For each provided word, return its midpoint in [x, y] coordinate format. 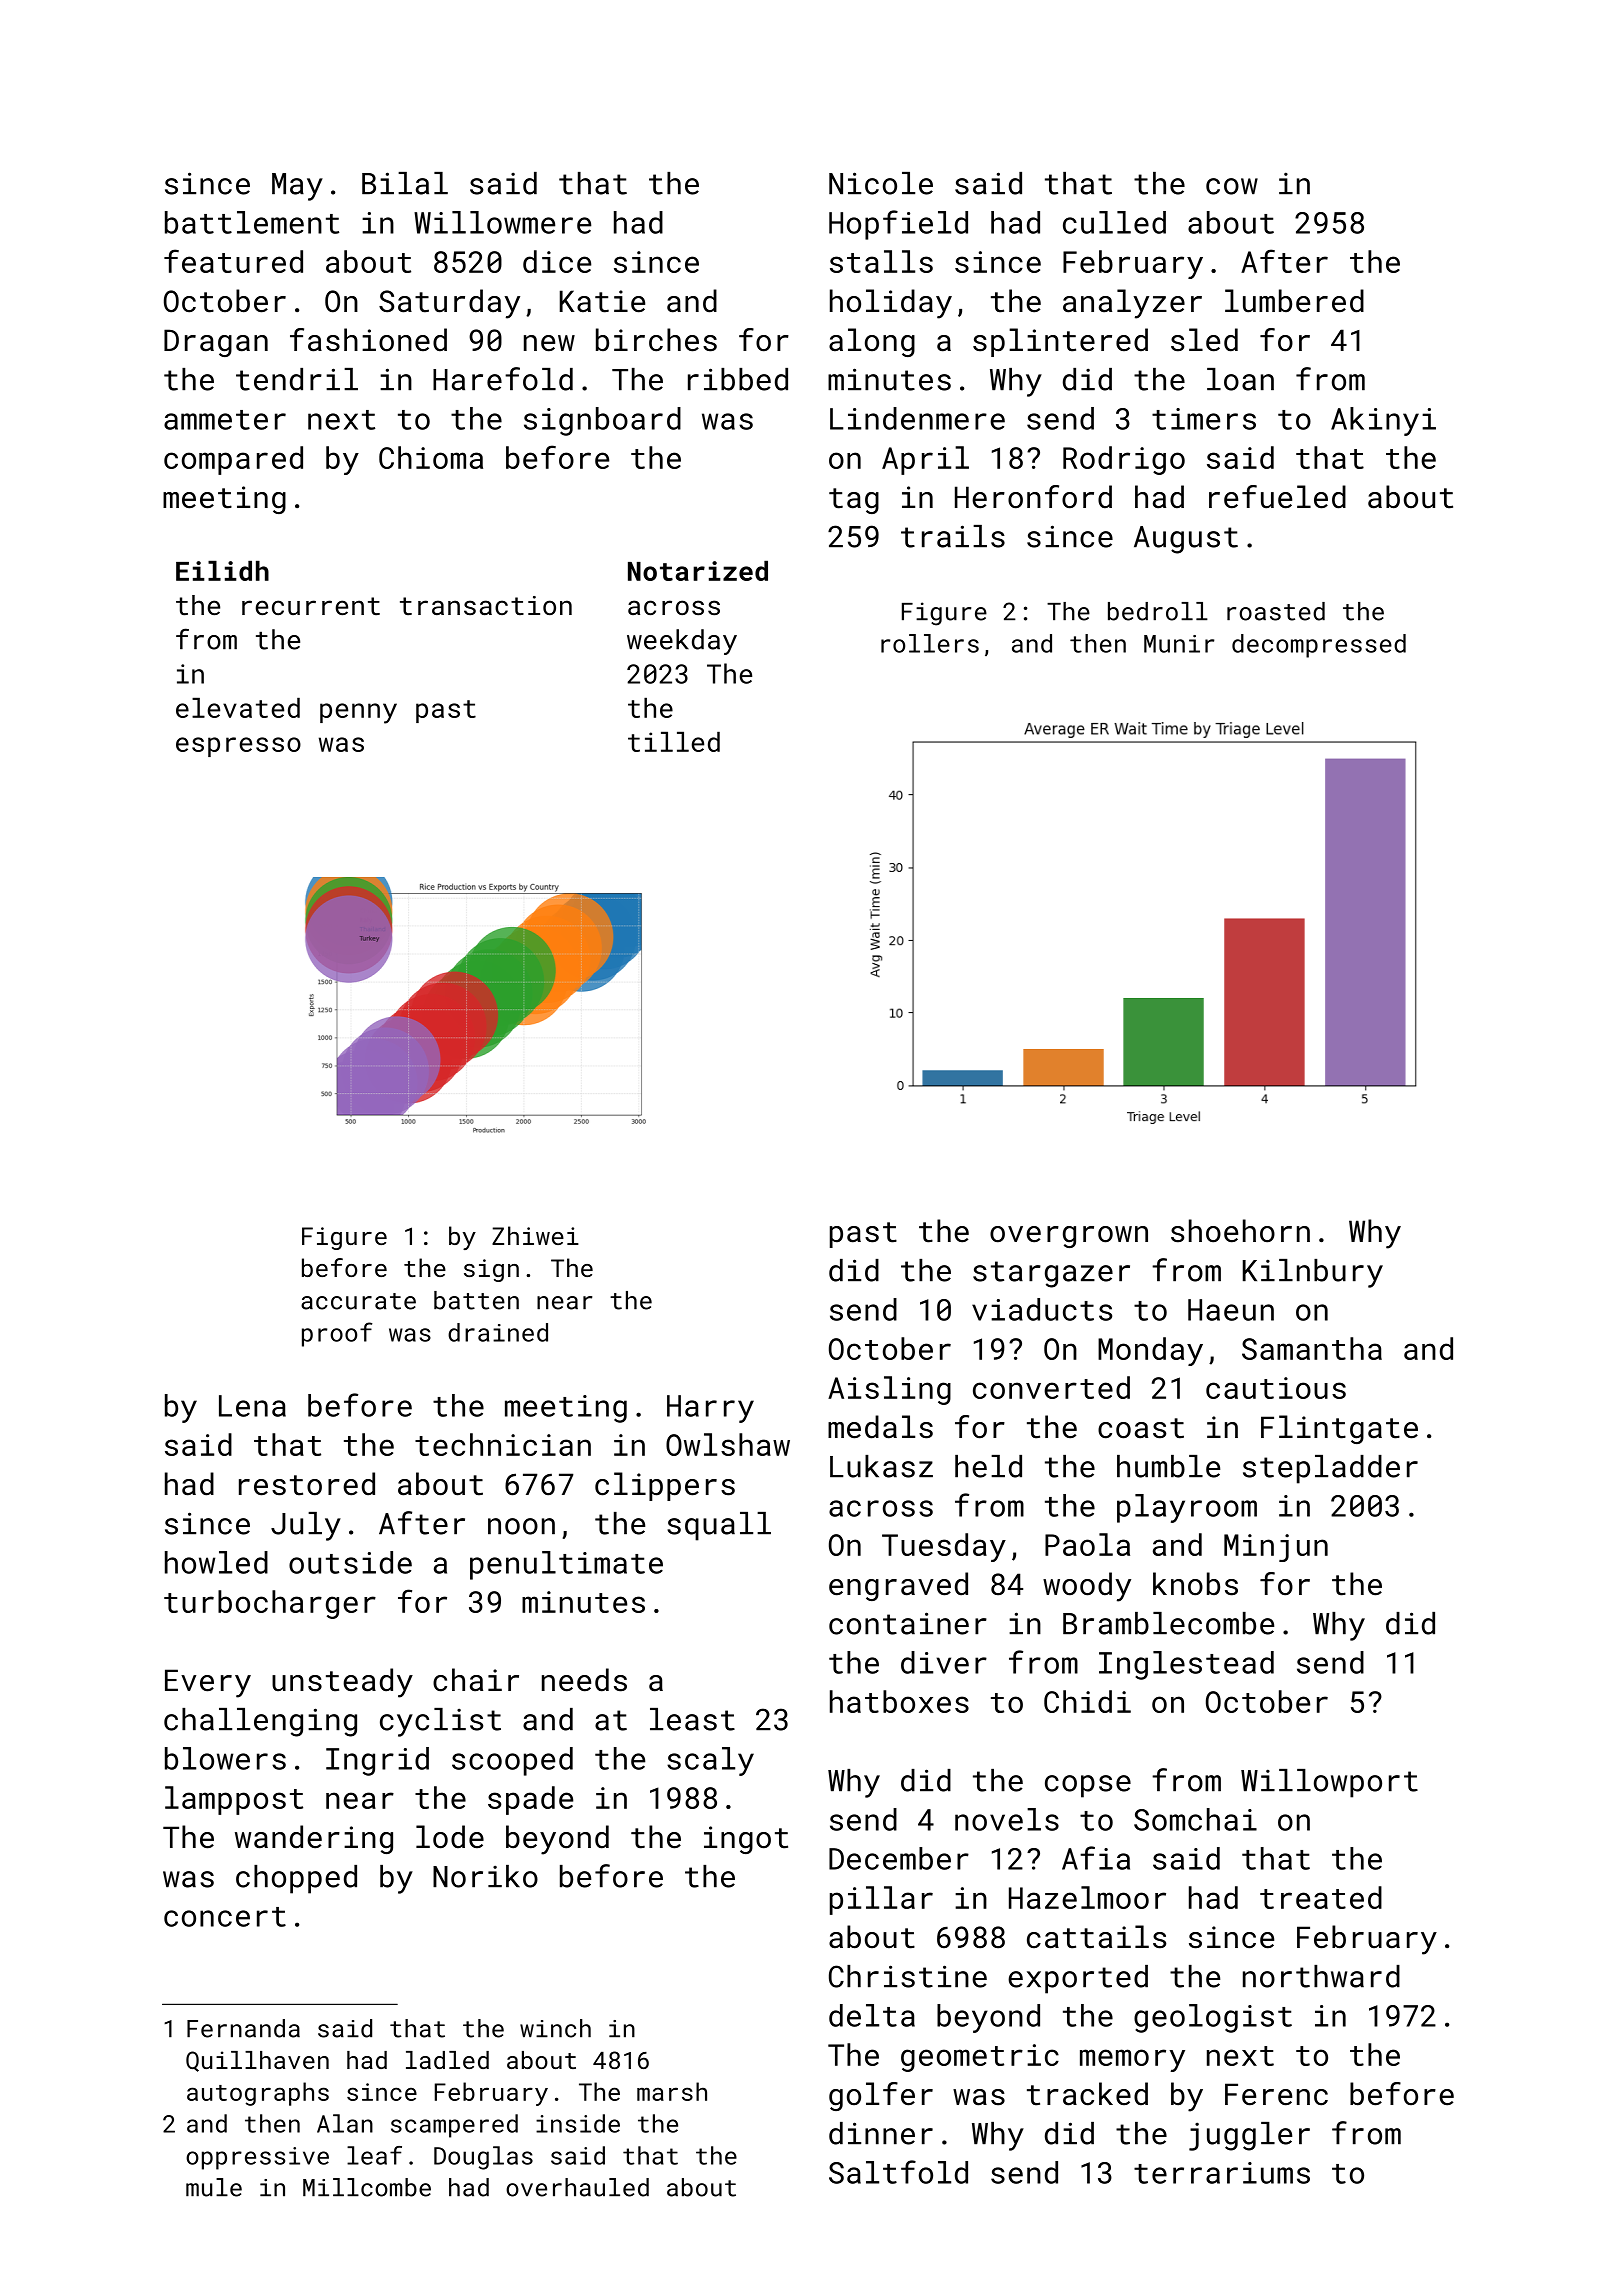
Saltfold [898, 2172]
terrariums [1222, 2173]
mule [214, 2187]
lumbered [1294, 301]
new [549, 343]
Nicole [881, 183]
